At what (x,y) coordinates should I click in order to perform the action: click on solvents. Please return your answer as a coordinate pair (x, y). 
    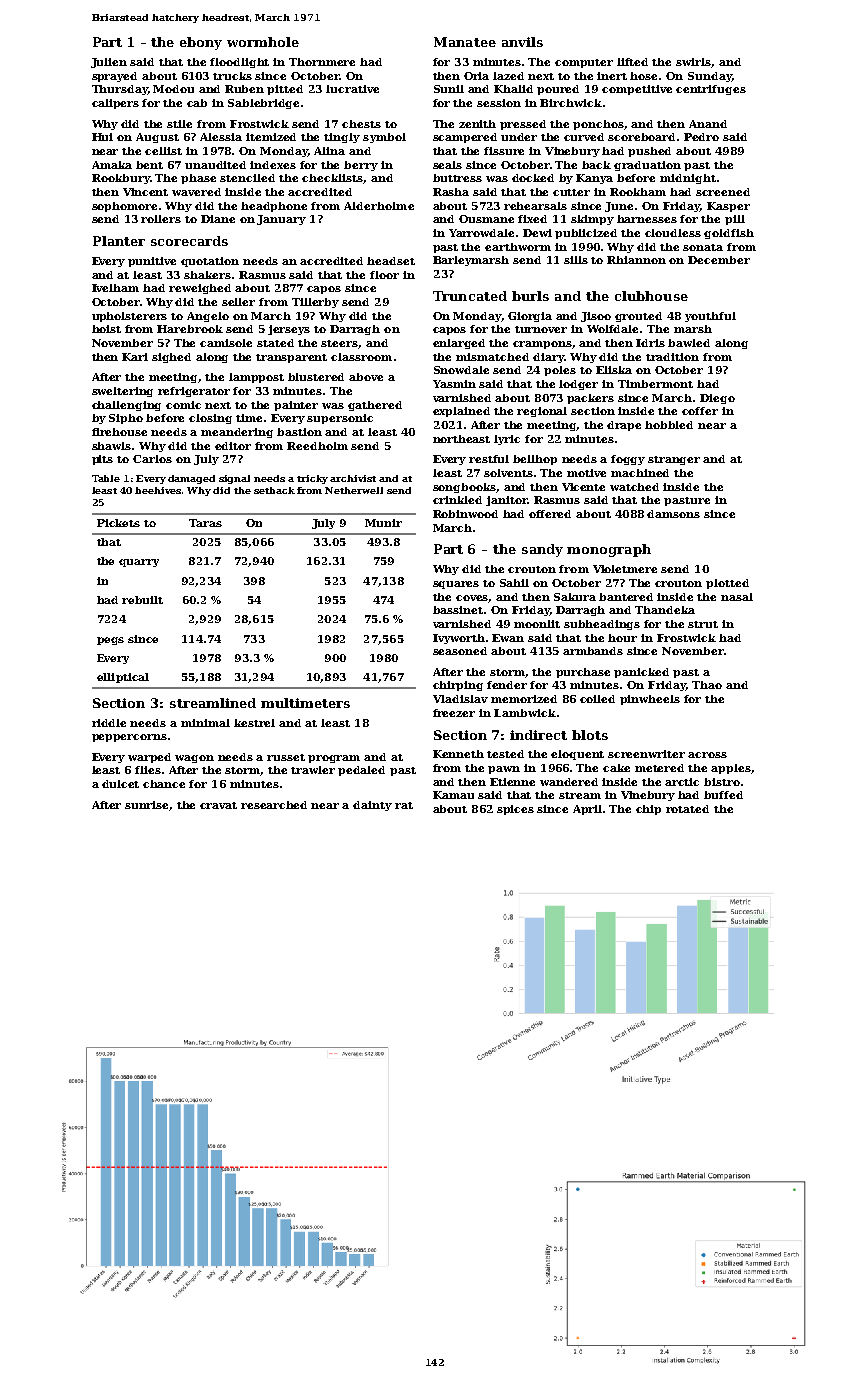
    Looking at the image, I should click on (508, 473).
